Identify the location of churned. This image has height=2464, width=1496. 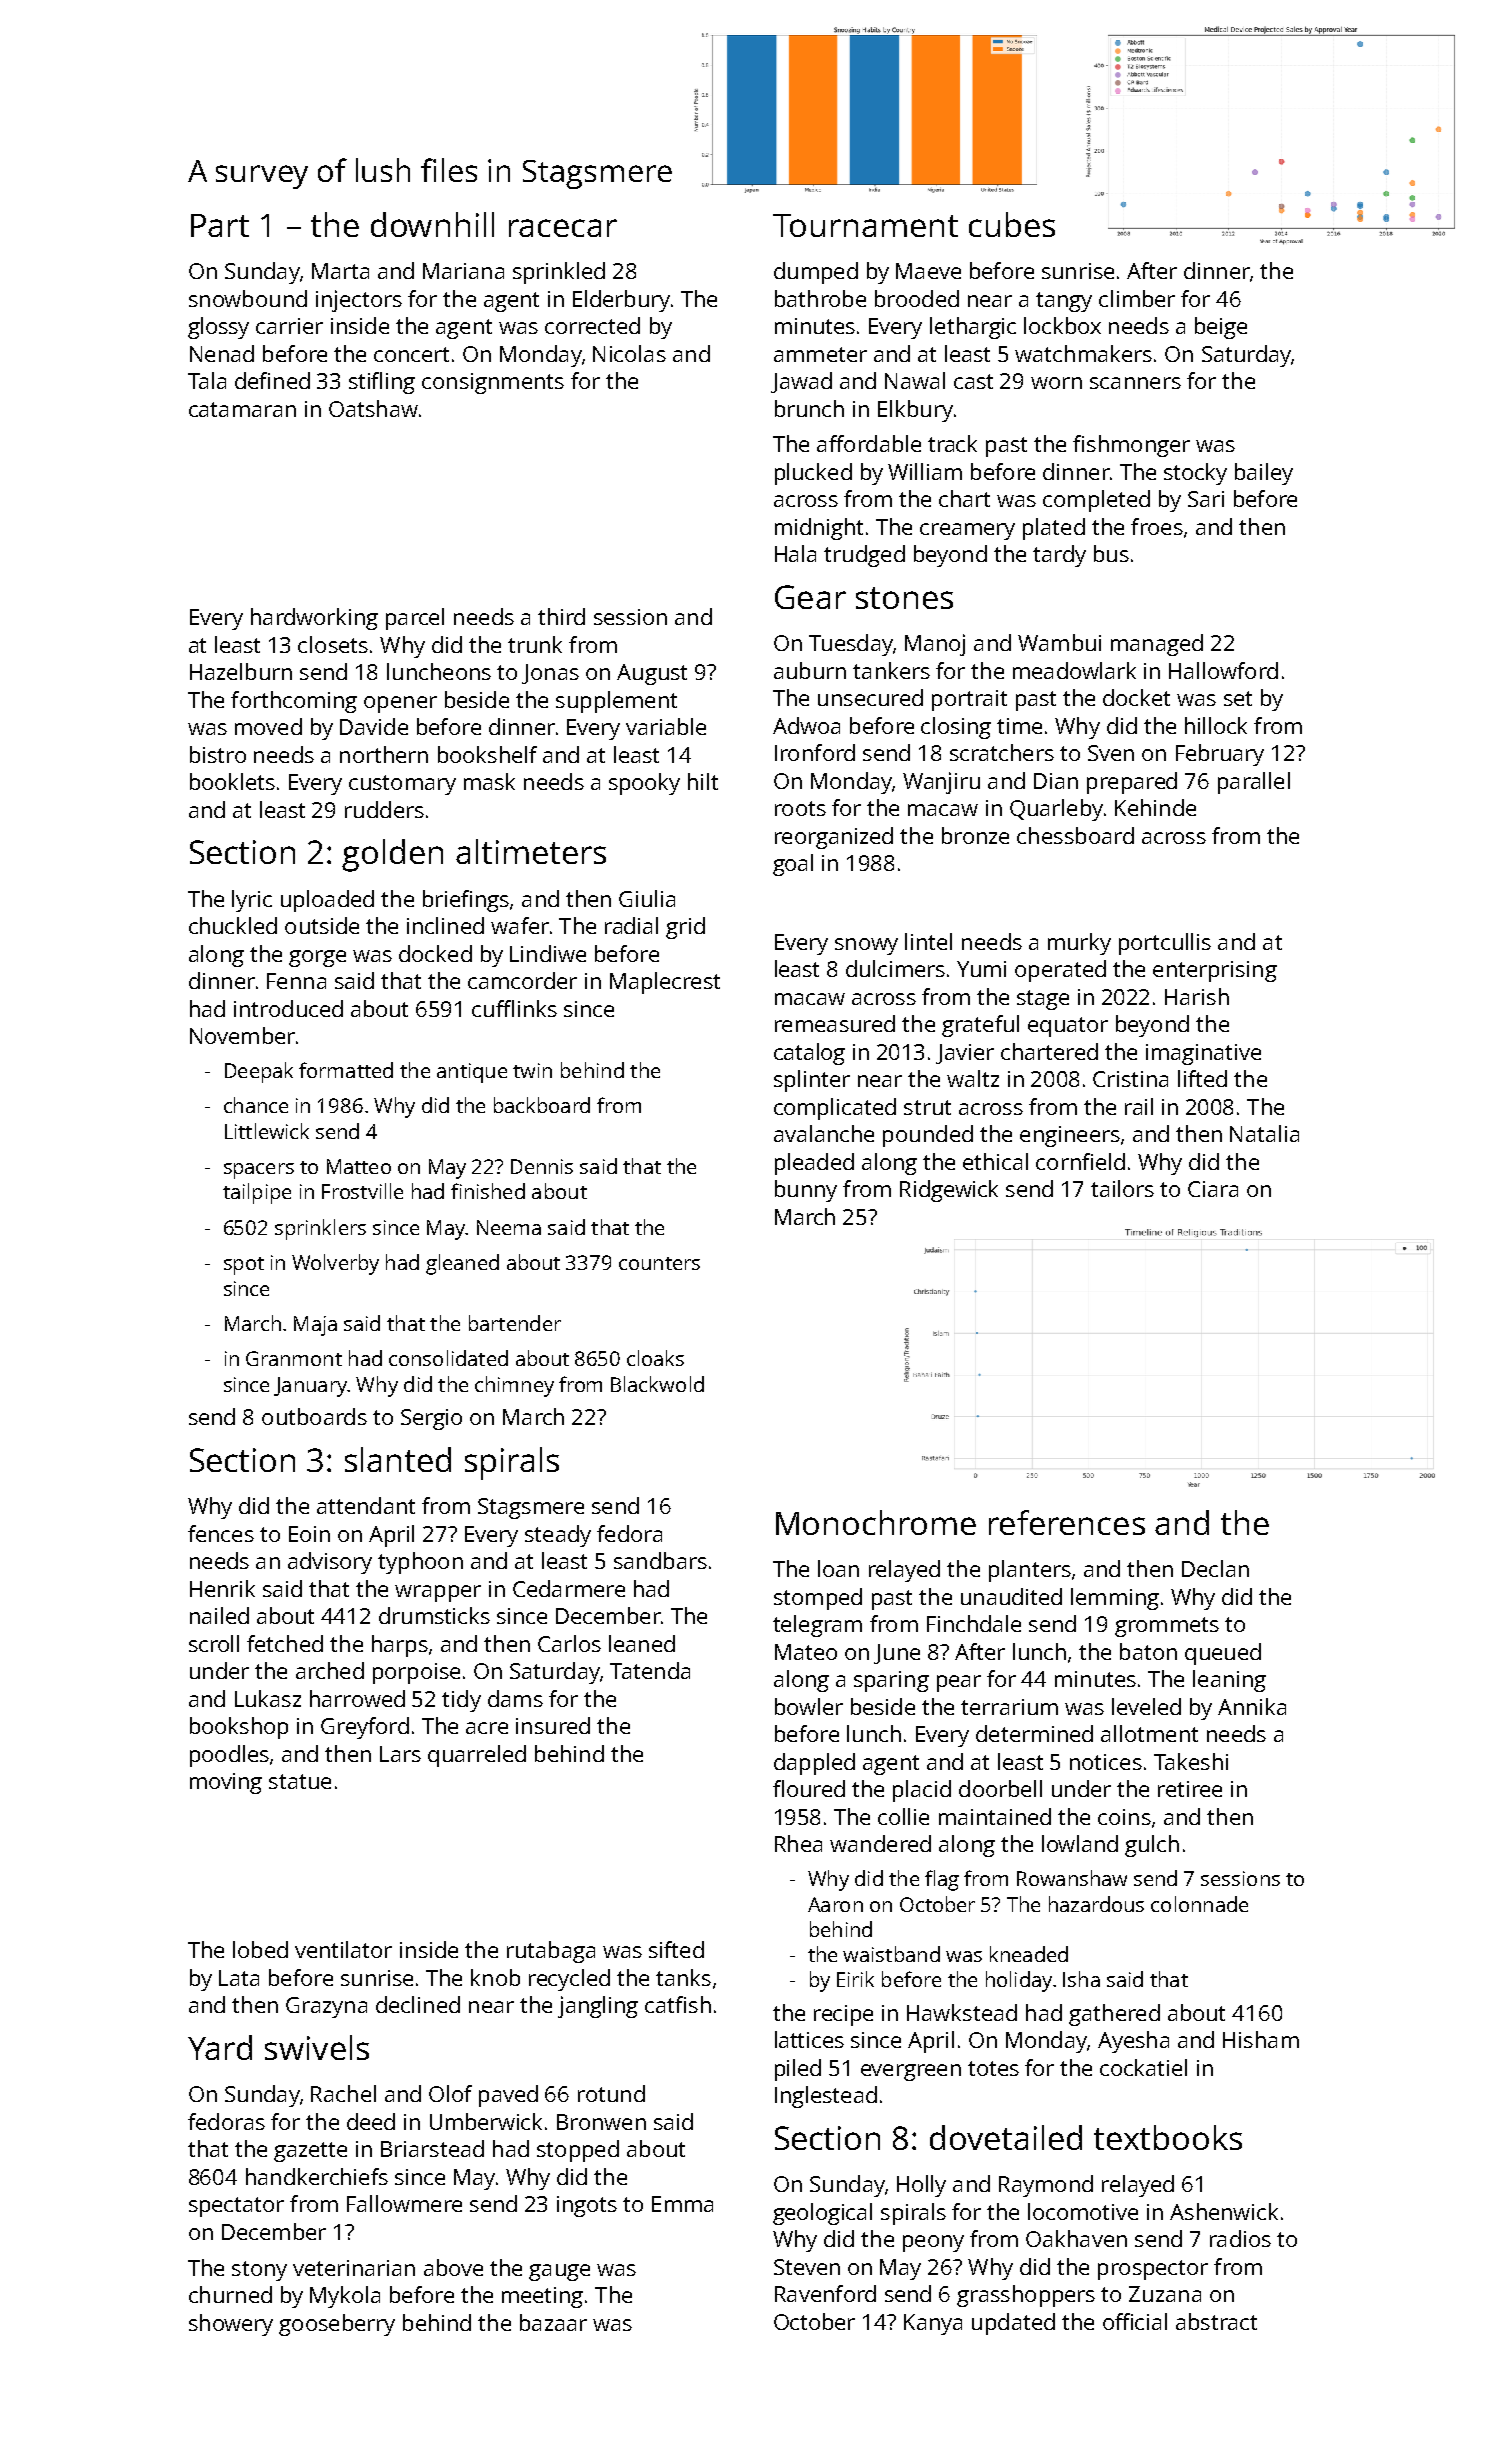
(230, 2294).
